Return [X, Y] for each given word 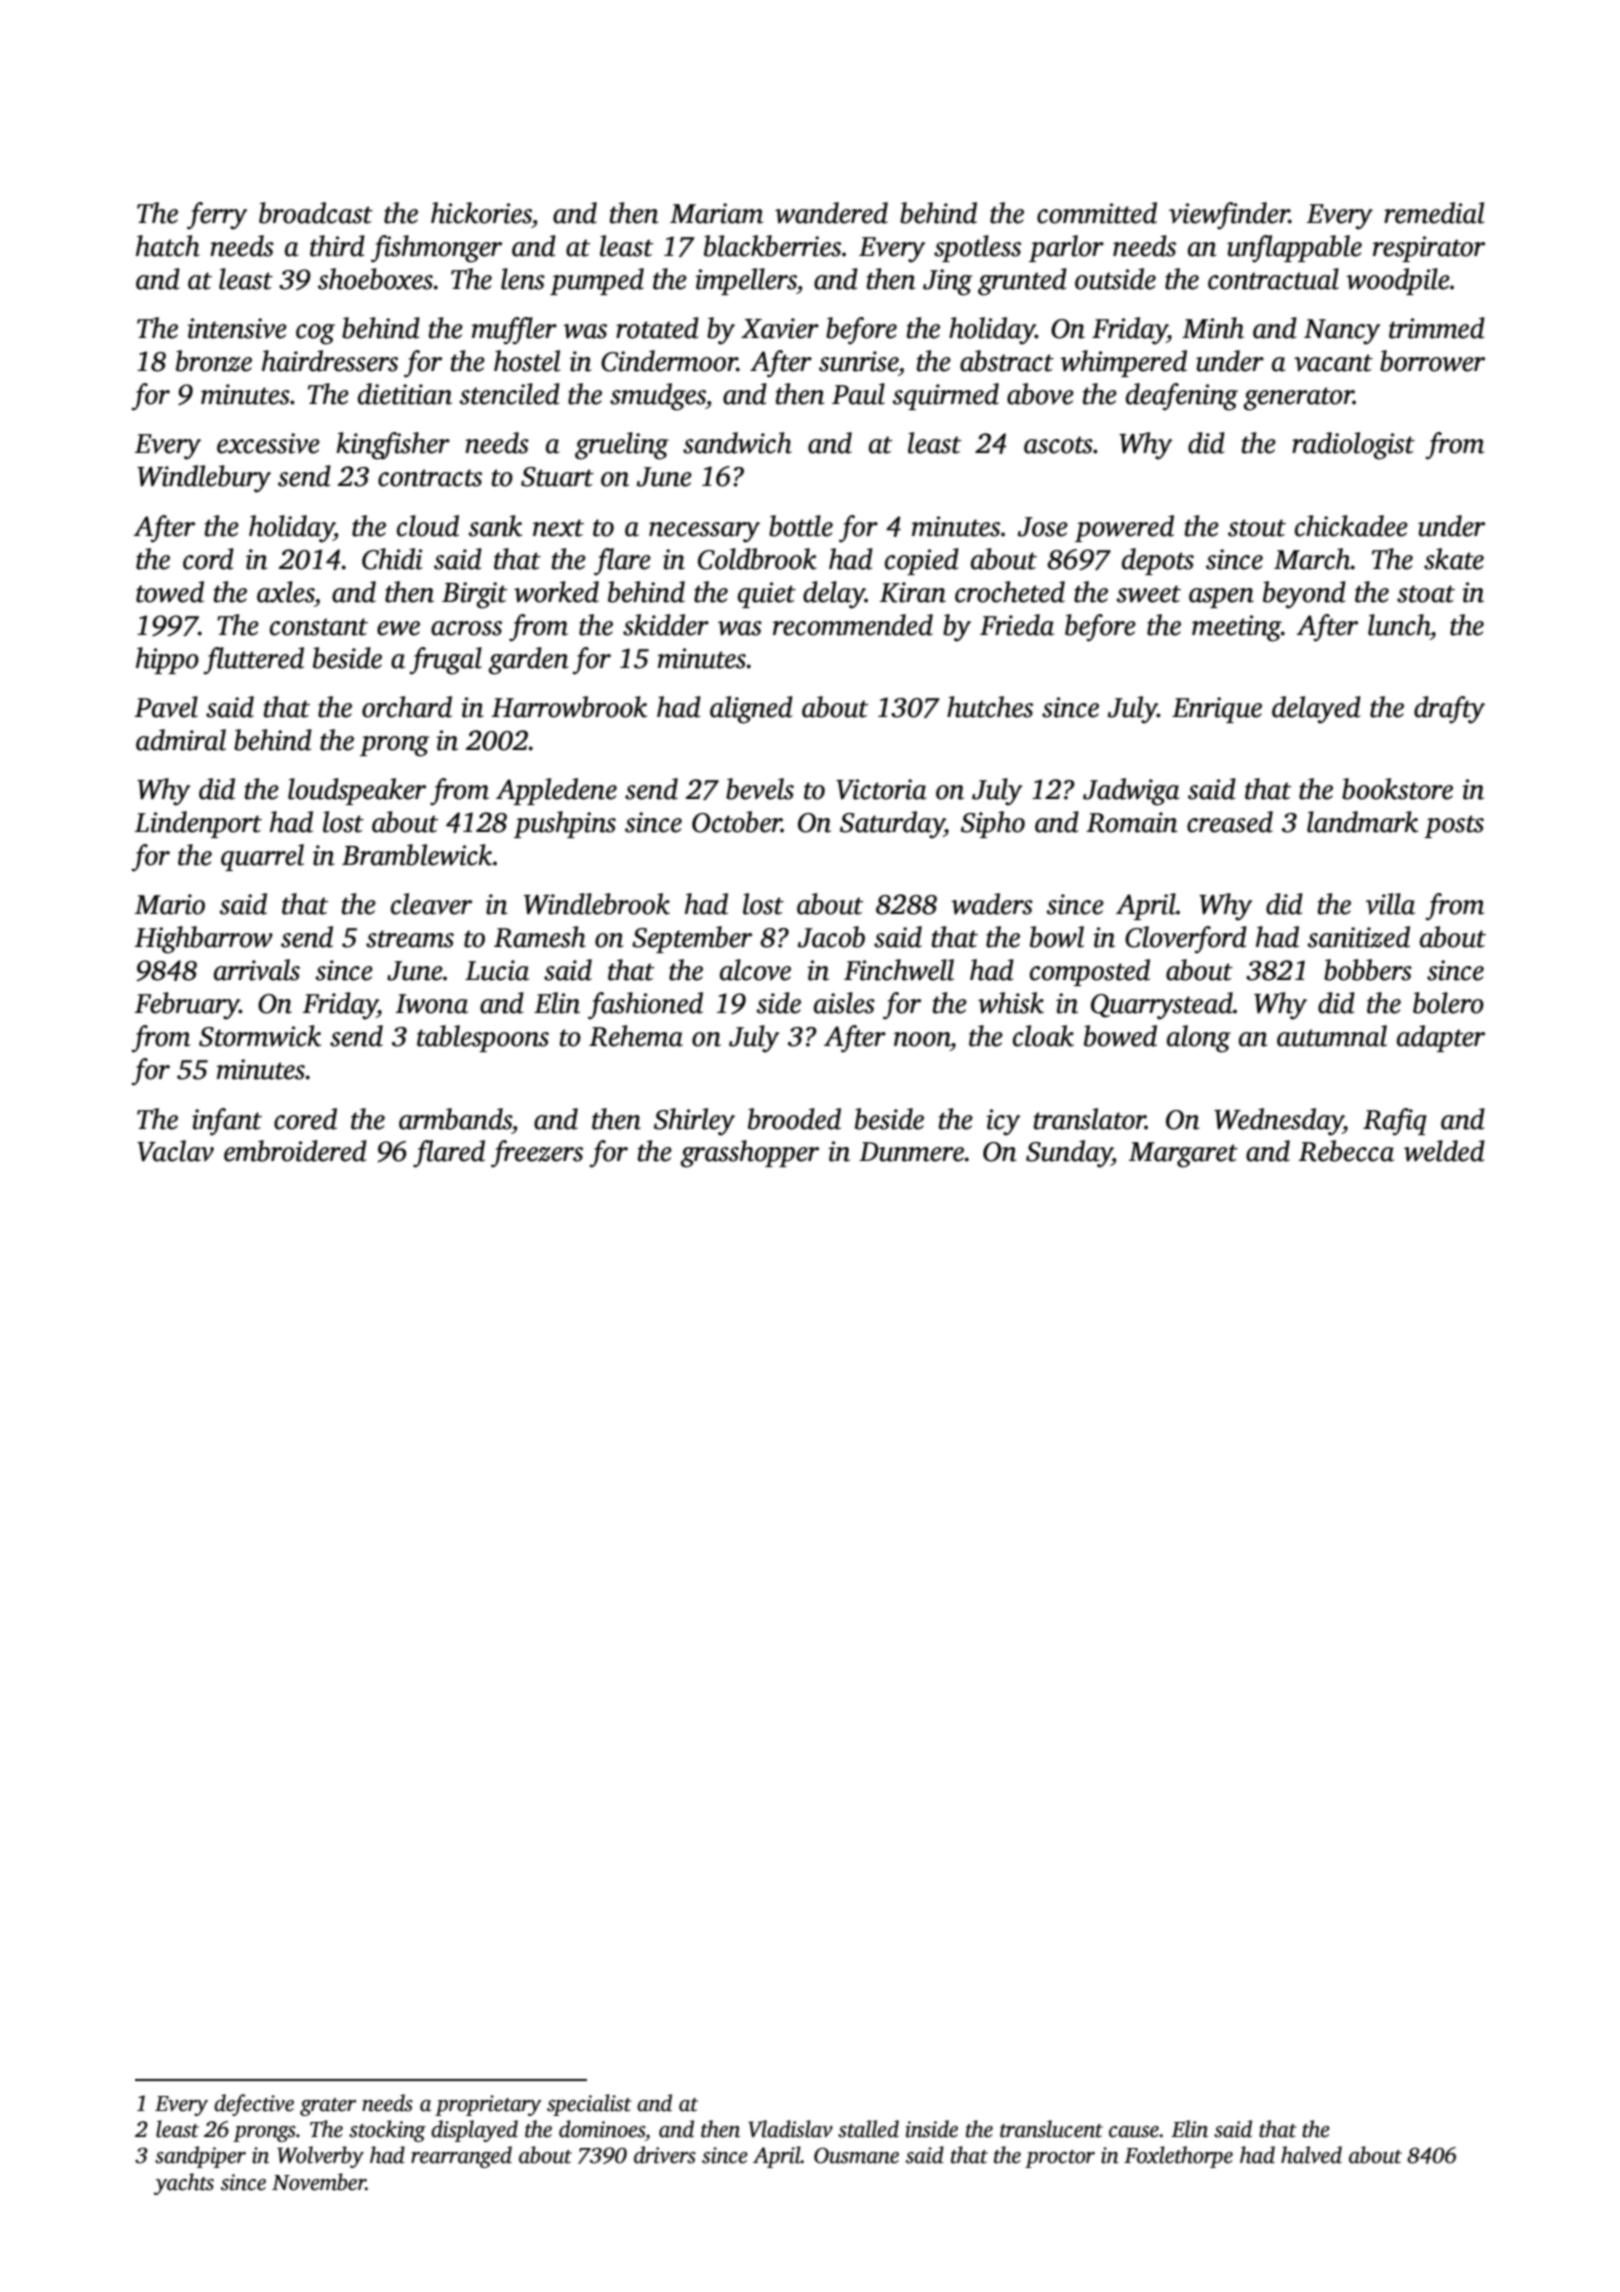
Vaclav [175, 1151]
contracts [430, 478]
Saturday [892, 825]
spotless [977, 248]
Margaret [1183, 1155]
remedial [1434, 213]
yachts [184, 2184]
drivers [665, 2155]
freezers [537, 1154]
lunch [1399, 625]
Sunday [1069, 1154]
